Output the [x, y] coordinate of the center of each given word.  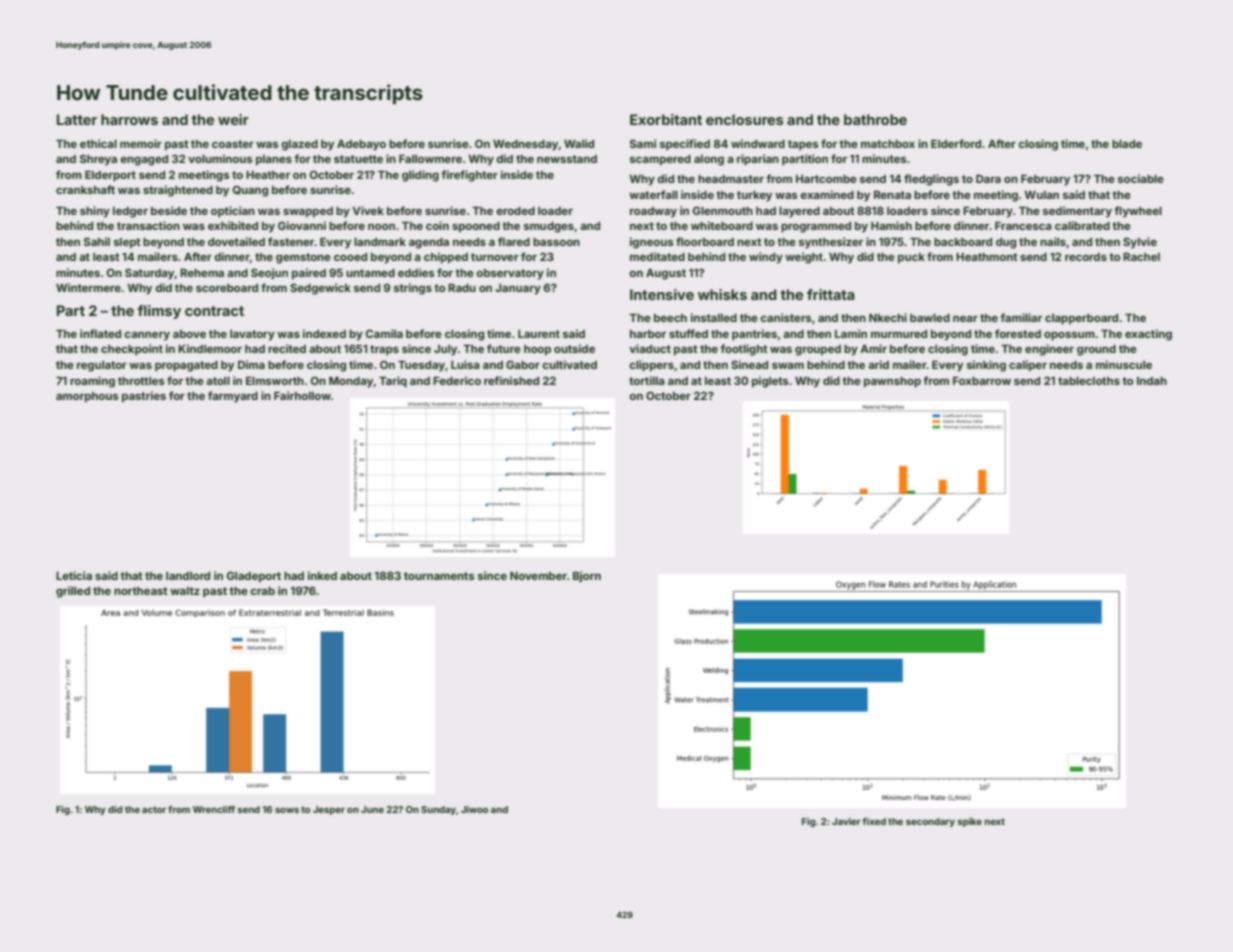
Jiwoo [474, 809]
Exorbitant [666, 119]
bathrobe [875, 119]
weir [233, 119]
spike [970, 822]
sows [287, 810]
